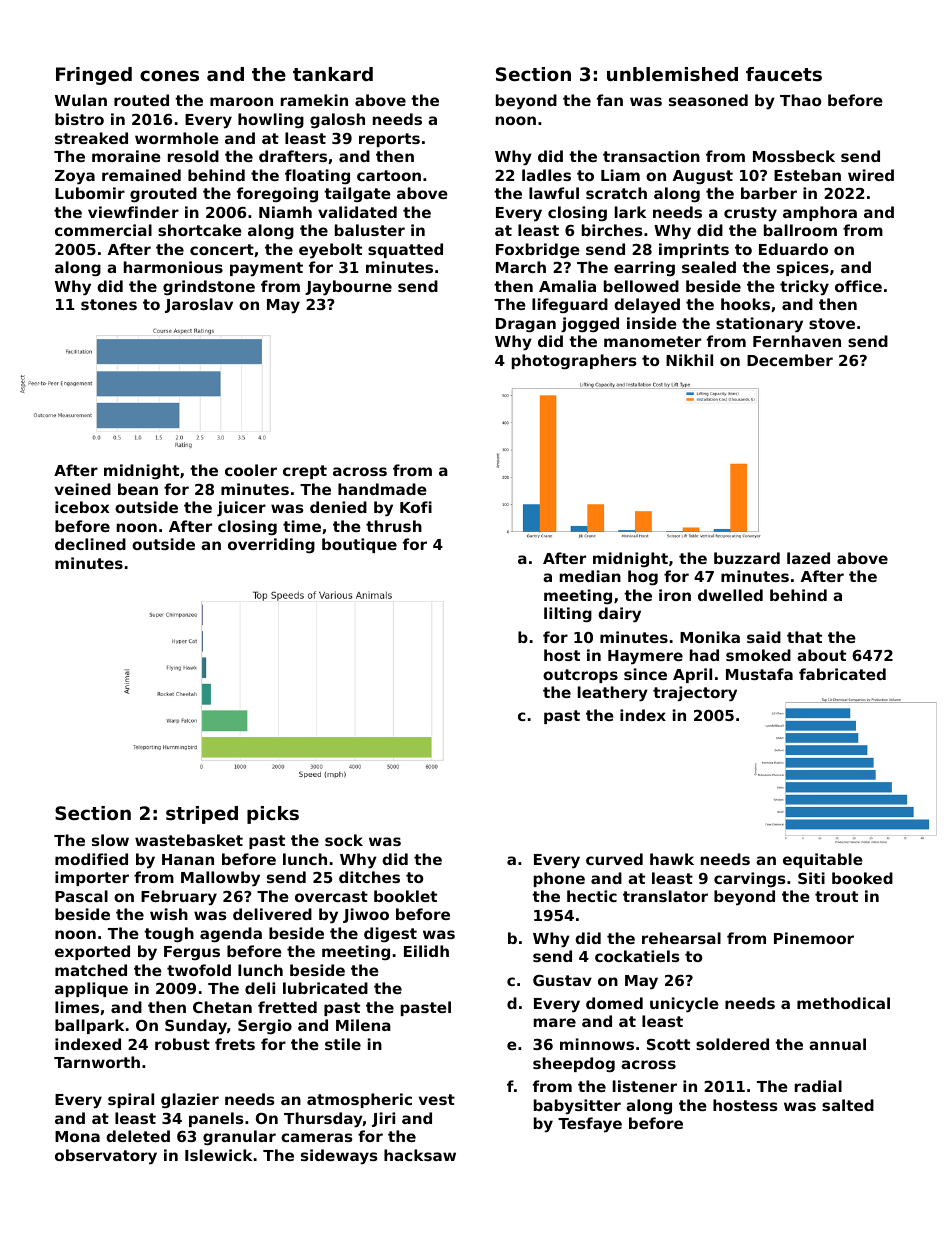 The height and width of the page is (1233, 952). I want to click on lawful, so click(554, 193).
